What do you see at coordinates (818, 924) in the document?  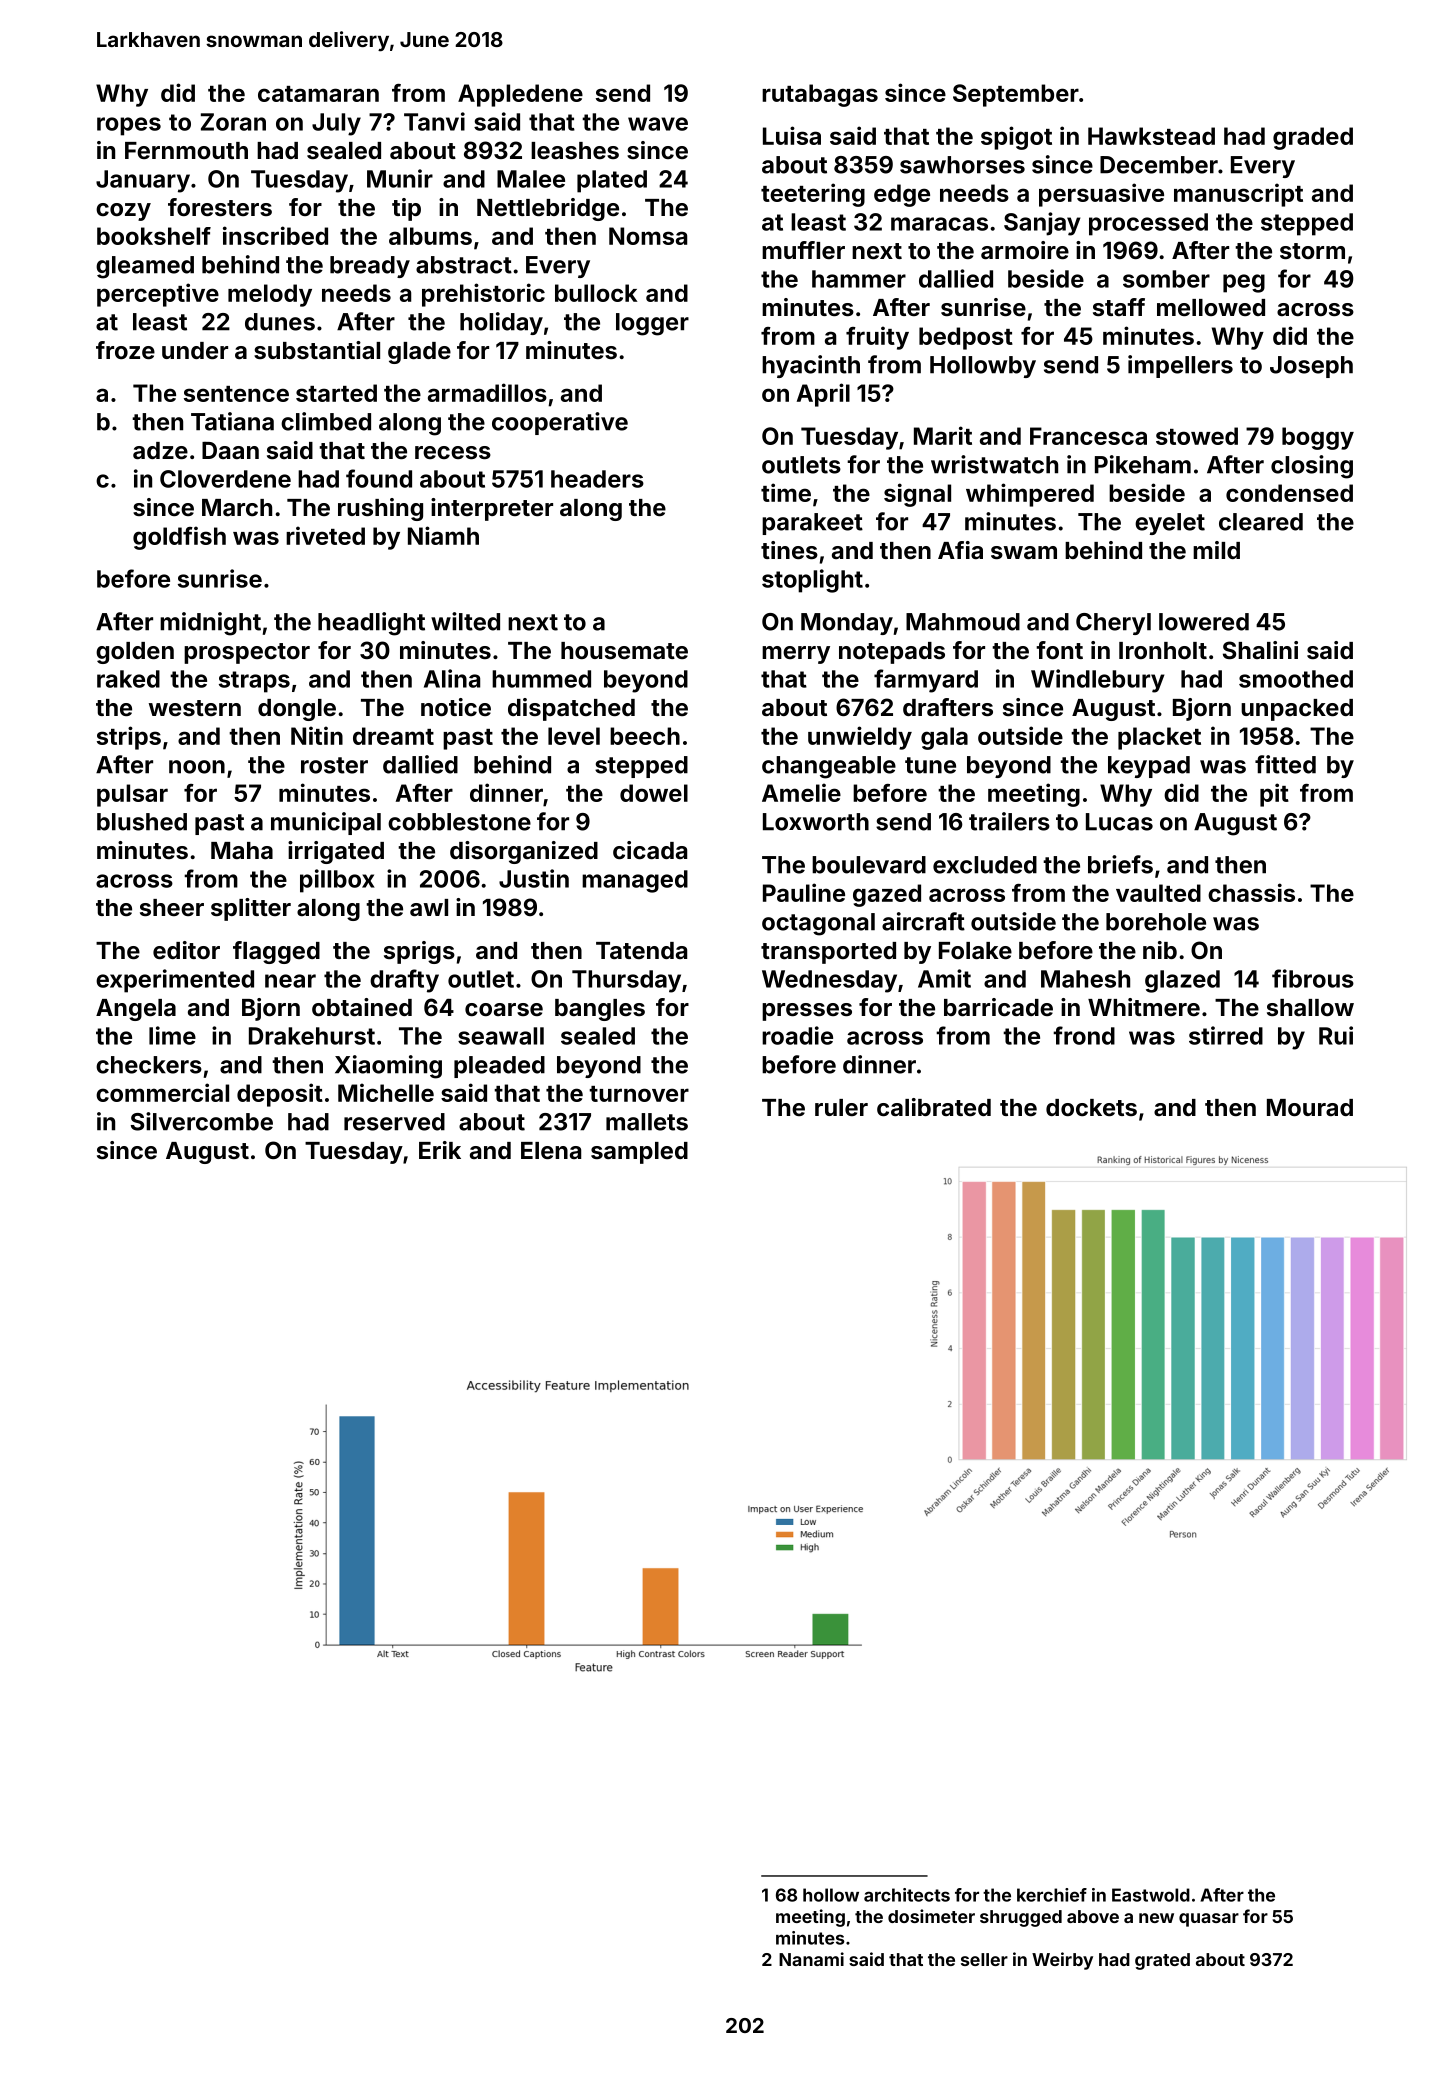 I see `octagonal` at bounding box center [818, 924].
